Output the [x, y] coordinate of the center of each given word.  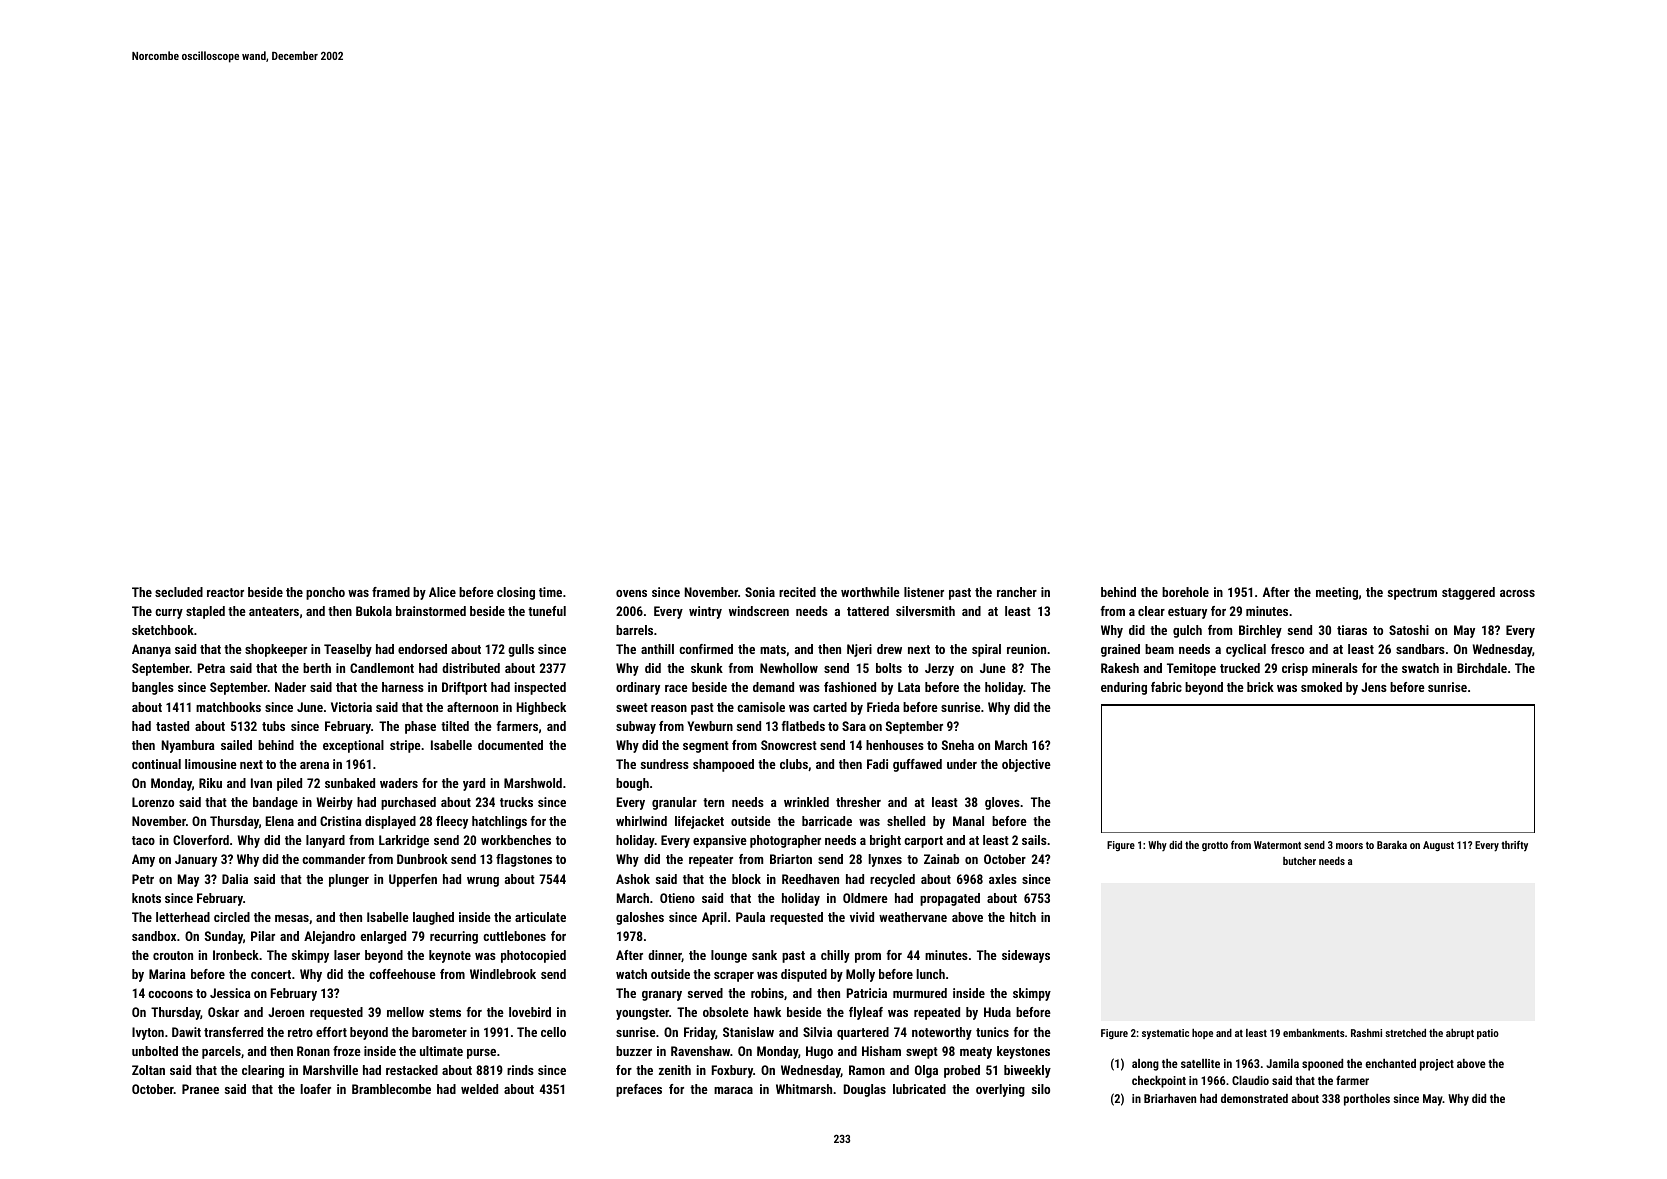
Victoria [351, 707]
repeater [711, 861]
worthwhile [870, 592]
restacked [412, 1070]
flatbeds [803, 726]
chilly [835, 956]
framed [391, 592]
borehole [1185, 592]
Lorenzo [153, 802]
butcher [1299, 861]
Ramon [867, 1070]
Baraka [1392, 845]
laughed [433, 918]
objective [1026, 765]
